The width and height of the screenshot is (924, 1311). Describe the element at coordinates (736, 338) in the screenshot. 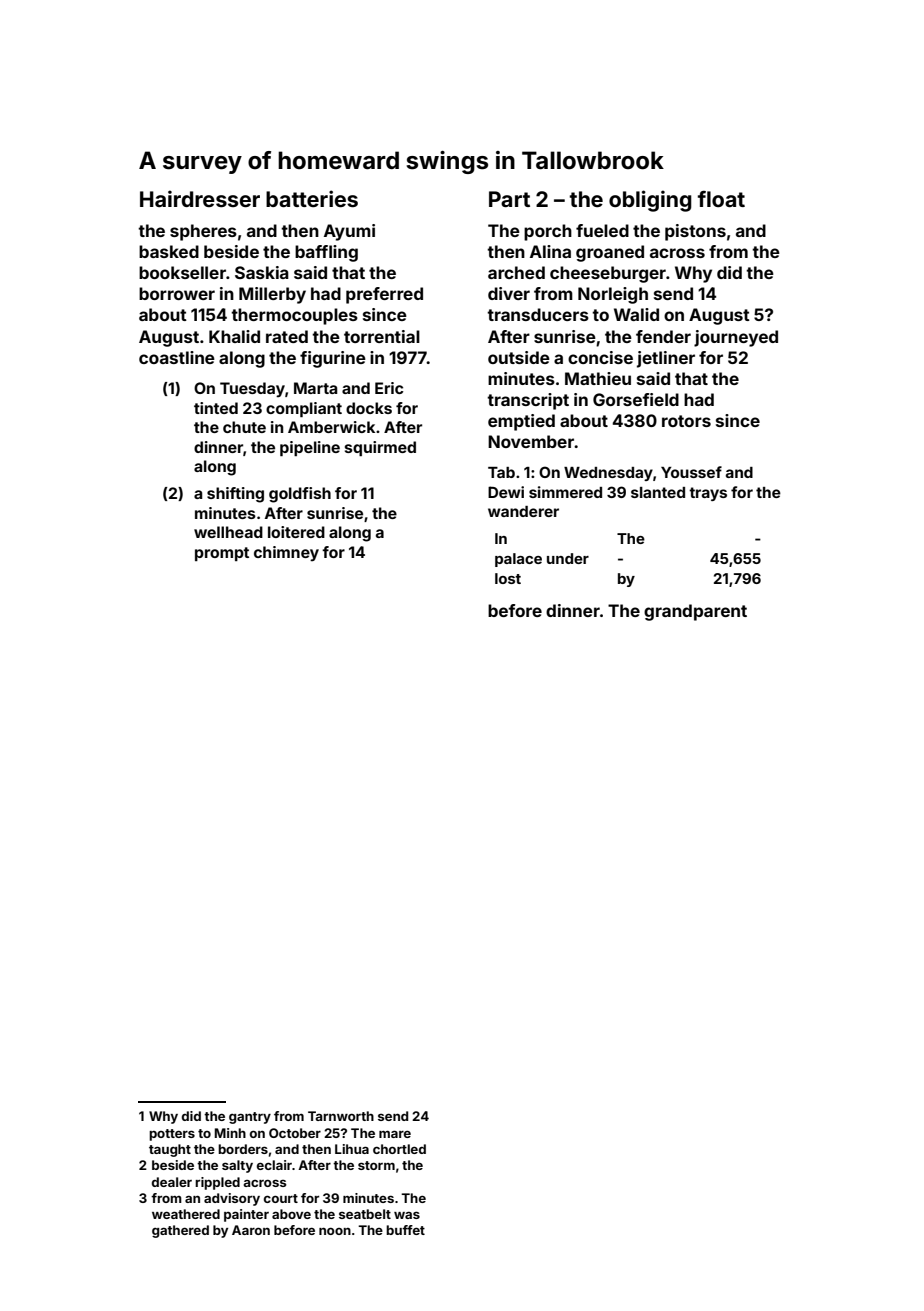

I see `journeyed` at that location.
